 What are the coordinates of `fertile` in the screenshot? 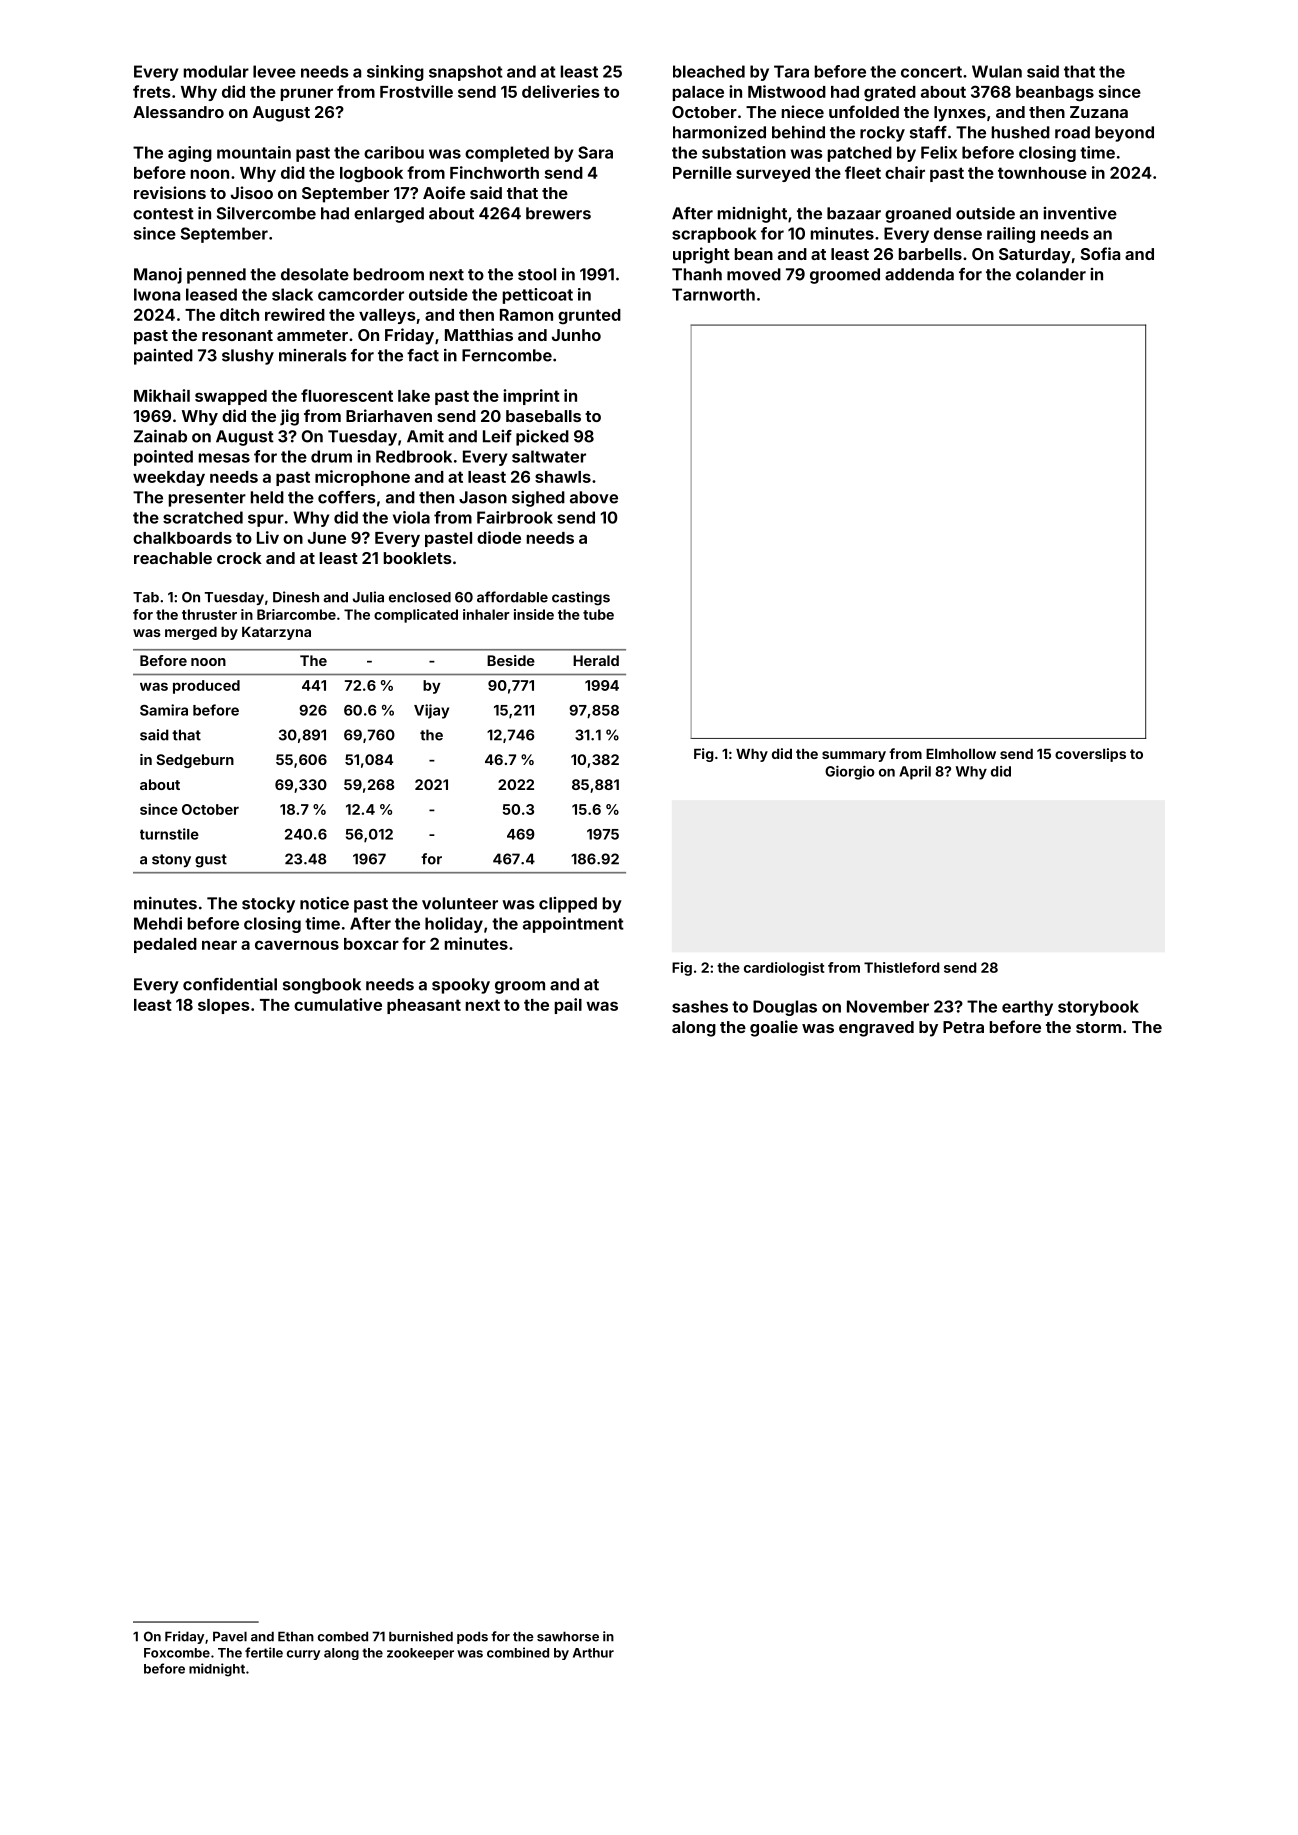 It's located at (264, 1652).
